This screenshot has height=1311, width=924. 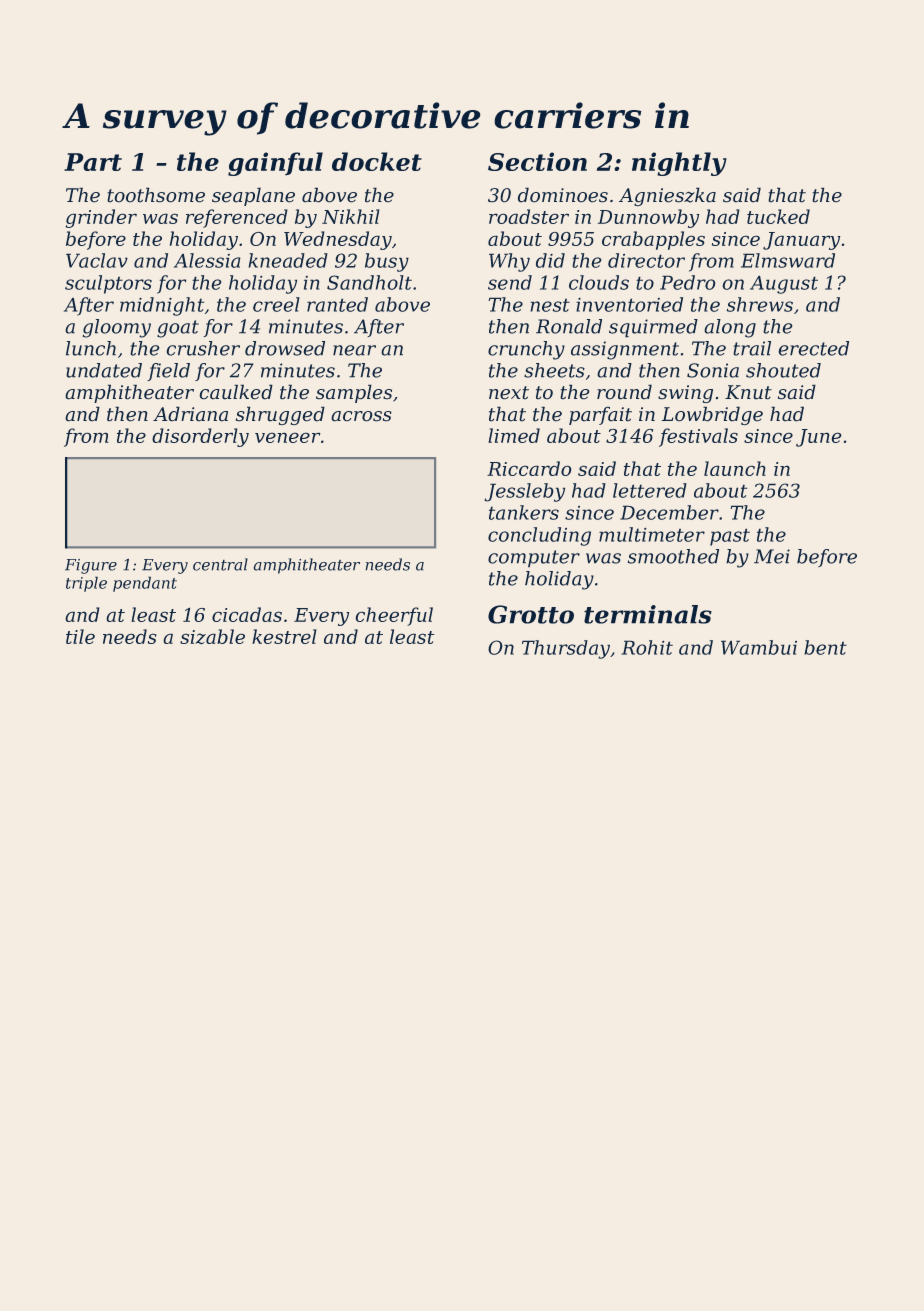 What do you see at coordinates (679, 164) in the screenshot?
I see `nightly` at bounding box center [679, 164].
